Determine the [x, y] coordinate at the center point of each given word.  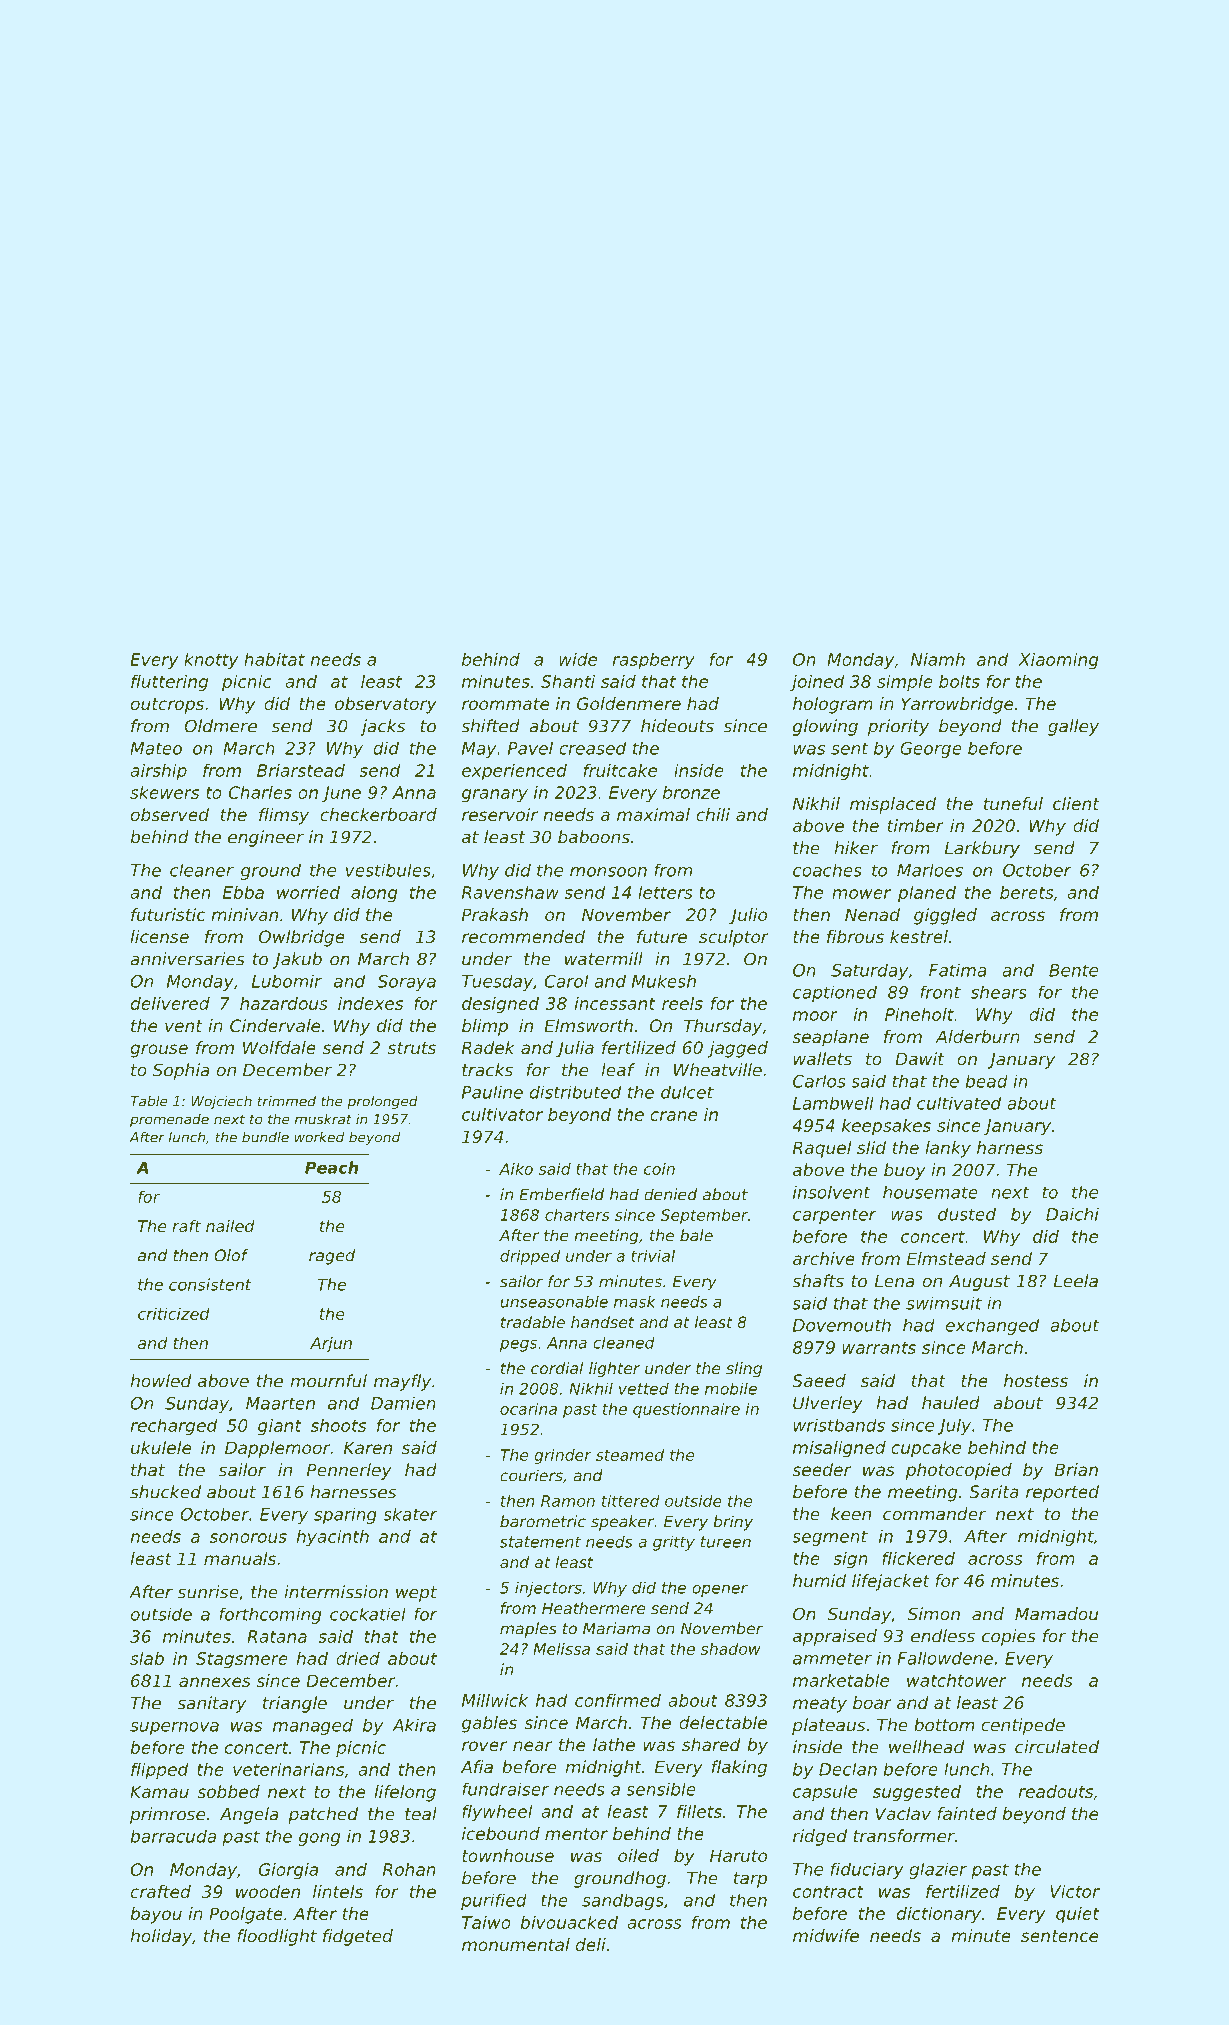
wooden [268, 1891]
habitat [274, 659]
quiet [1077, 1915]
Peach [331, 1167]
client [1076, 803]
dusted [967, 1214]
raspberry [653, 661]
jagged [738, 1049]
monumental [516, 1944]
